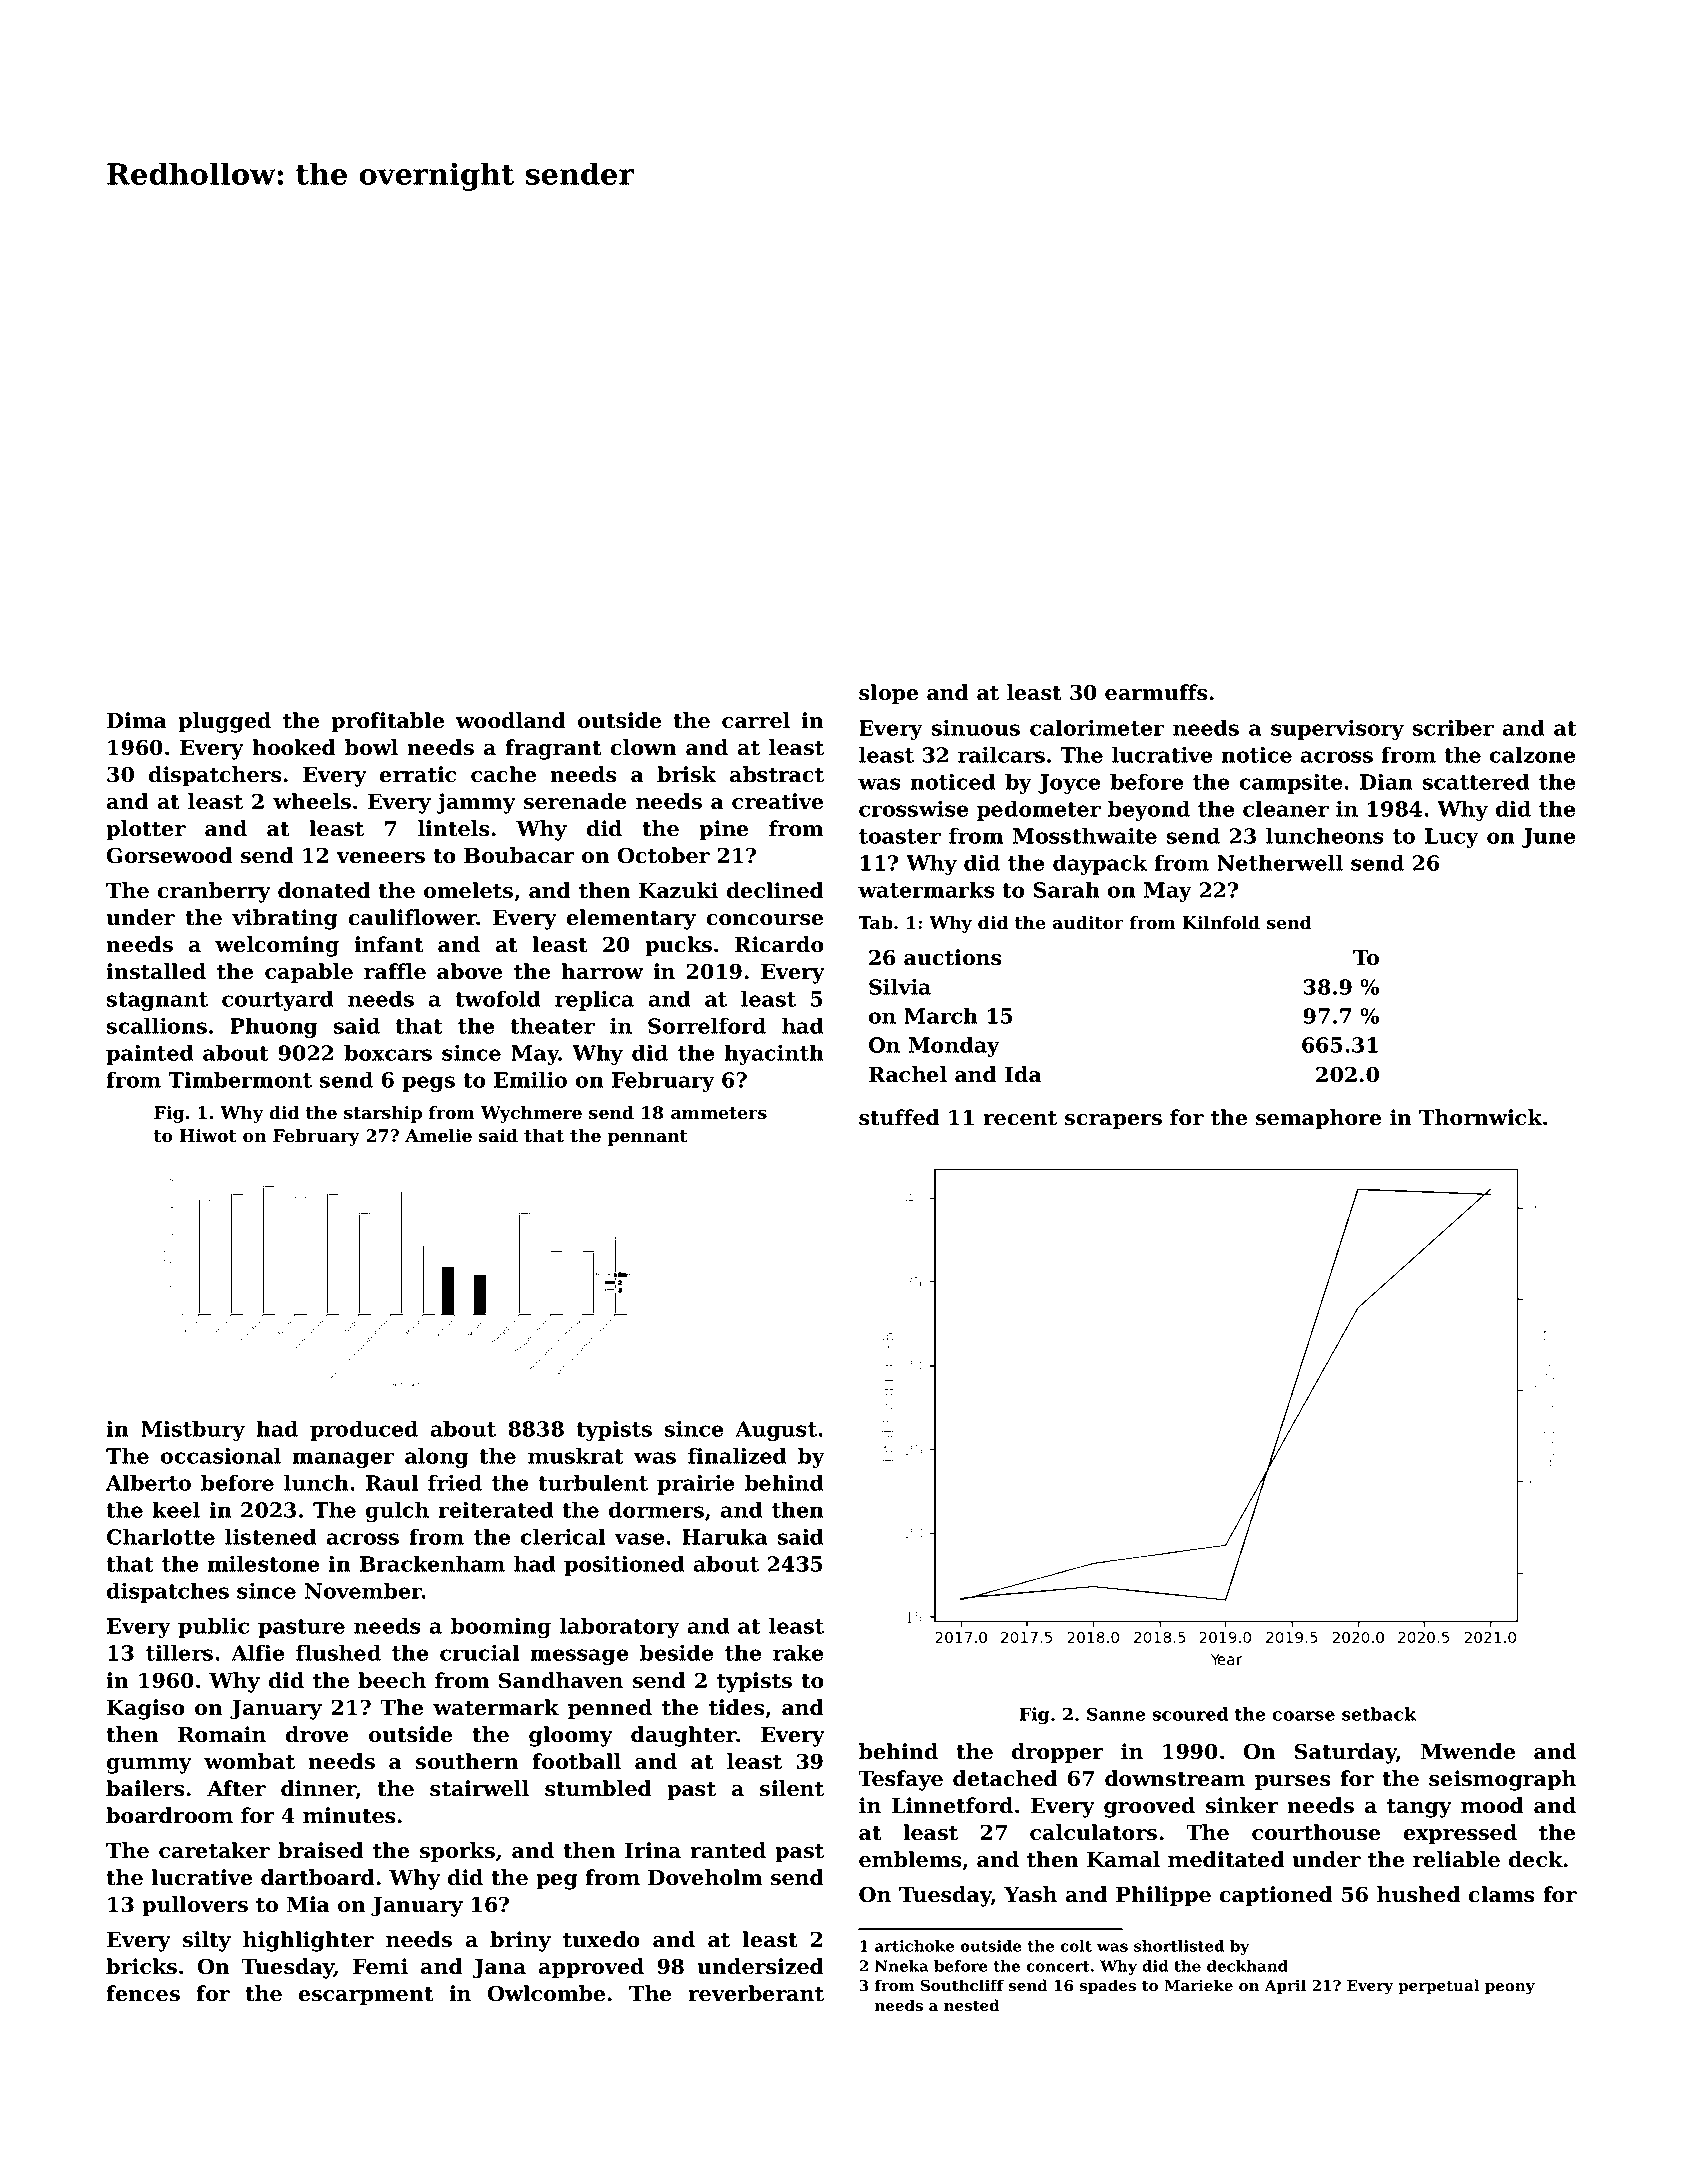 This screenshot has width=1683, height=2178. What do you see at coordinates (1156, 692) in the screenshot?
I see `earmuffs` at bounding box center [1156, 692].
